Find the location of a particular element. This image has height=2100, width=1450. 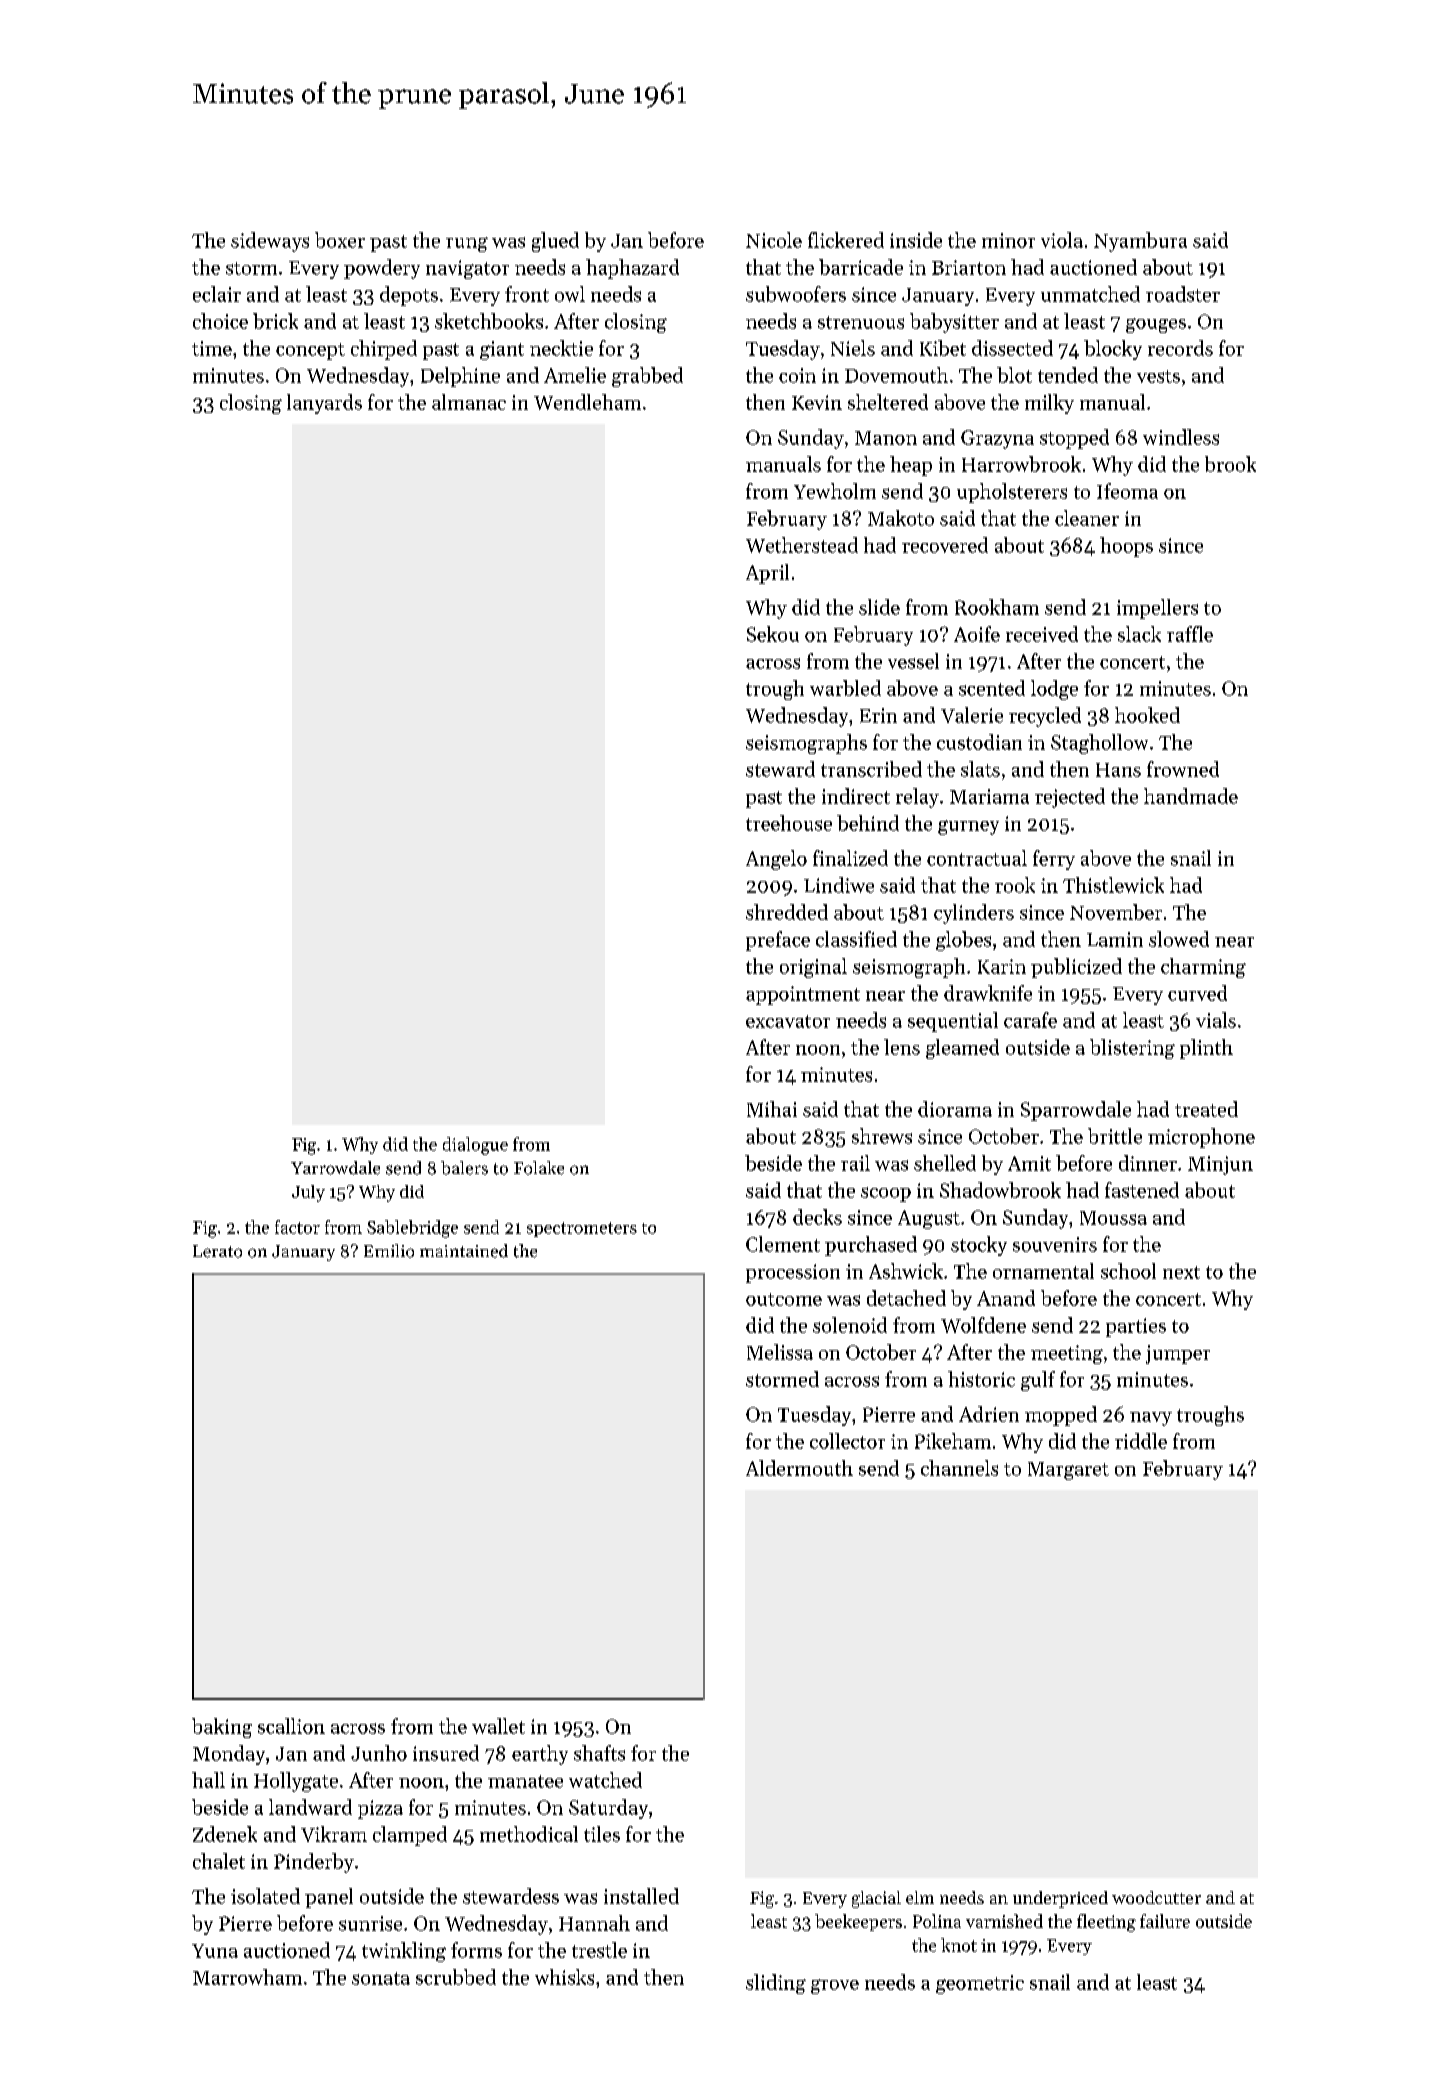

chalet is located at coordinates (219, 1861).
